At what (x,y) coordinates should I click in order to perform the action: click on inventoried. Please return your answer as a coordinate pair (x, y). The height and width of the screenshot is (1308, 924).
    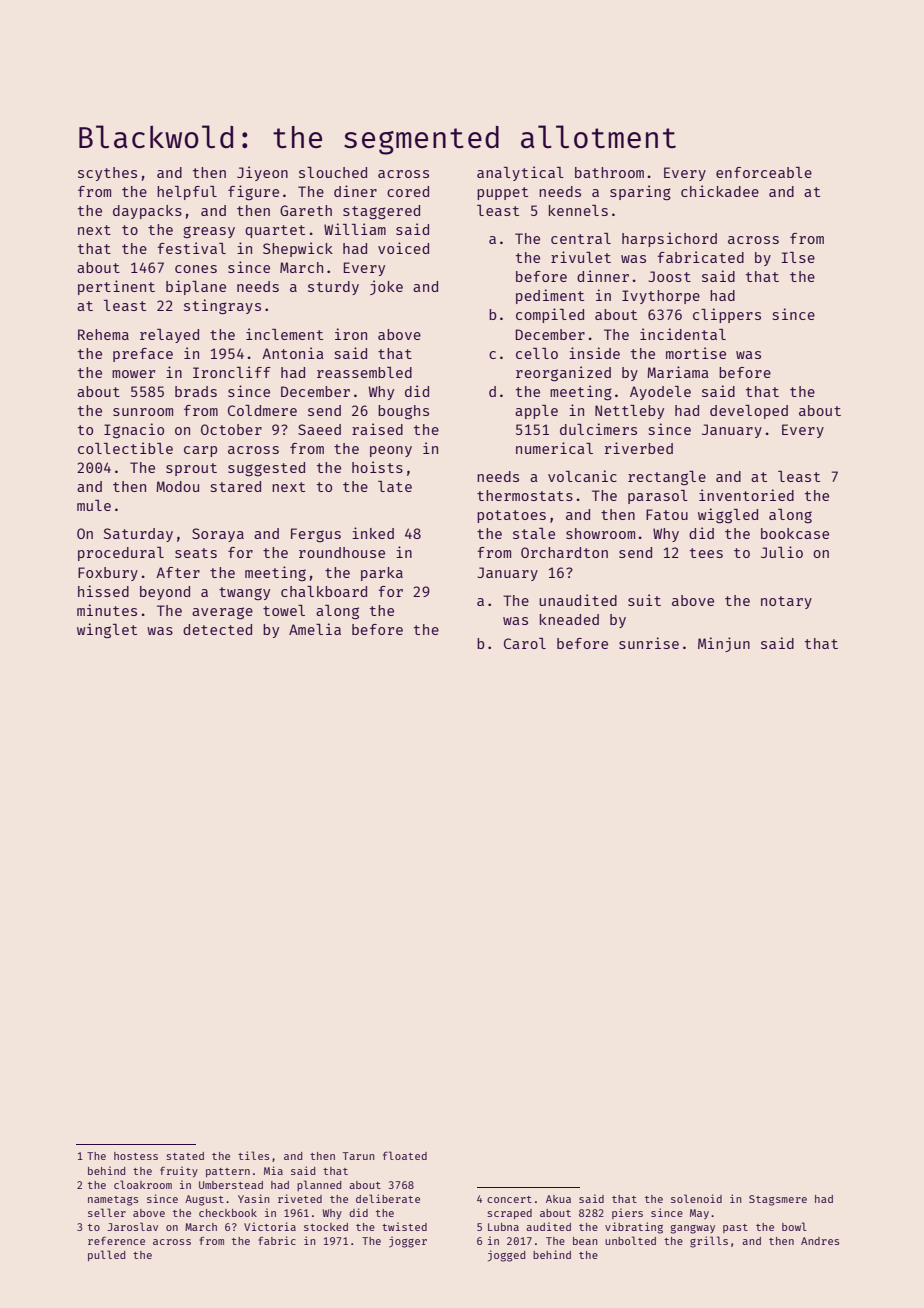
    Looking at the image, I should click on (746, 495).
